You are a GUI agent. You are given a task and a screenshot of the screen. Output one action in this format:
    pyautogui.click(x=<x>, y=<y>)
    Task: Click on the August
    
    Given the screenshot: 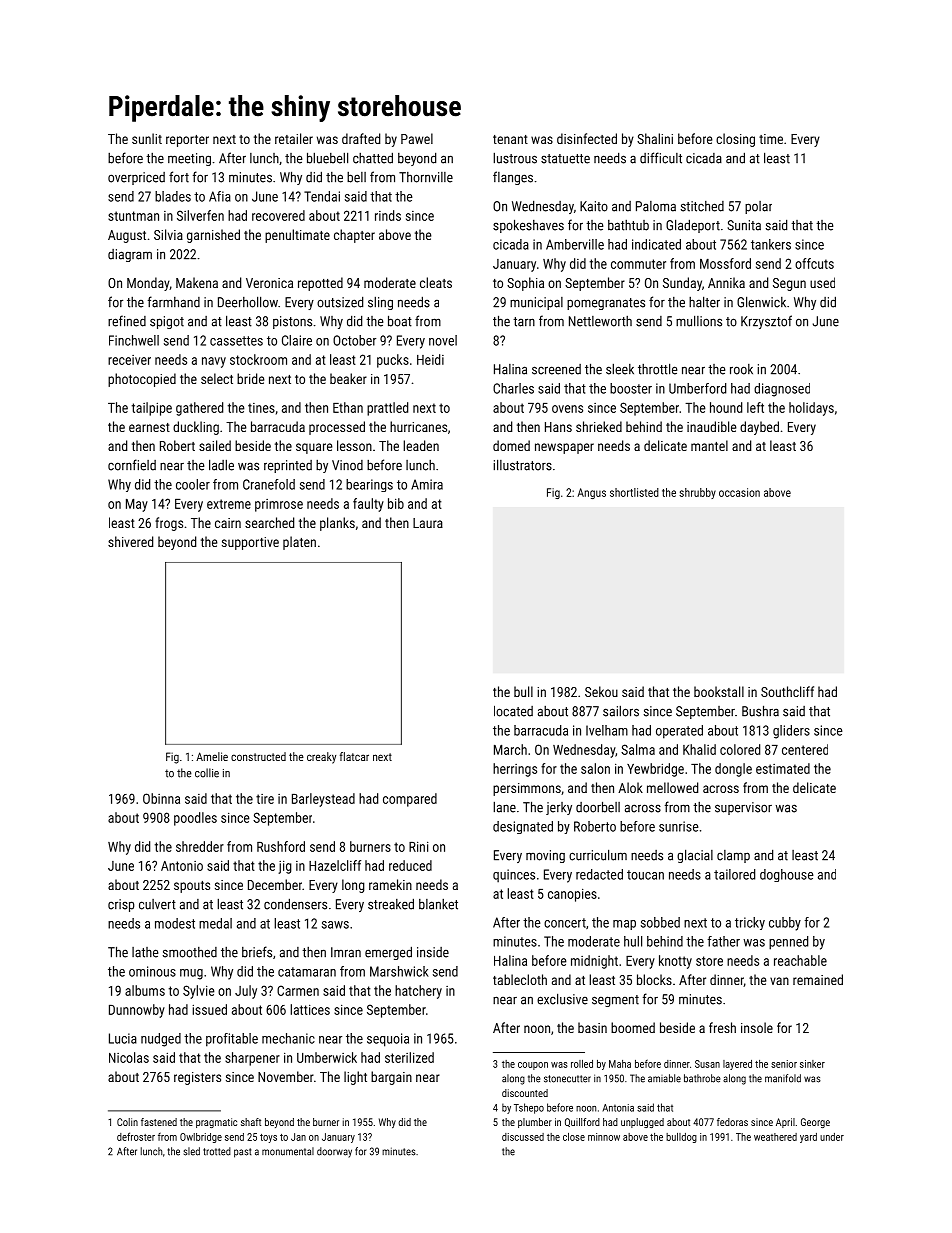 What is the action you would take?
    pyautogui.click(x=127, y=236)
